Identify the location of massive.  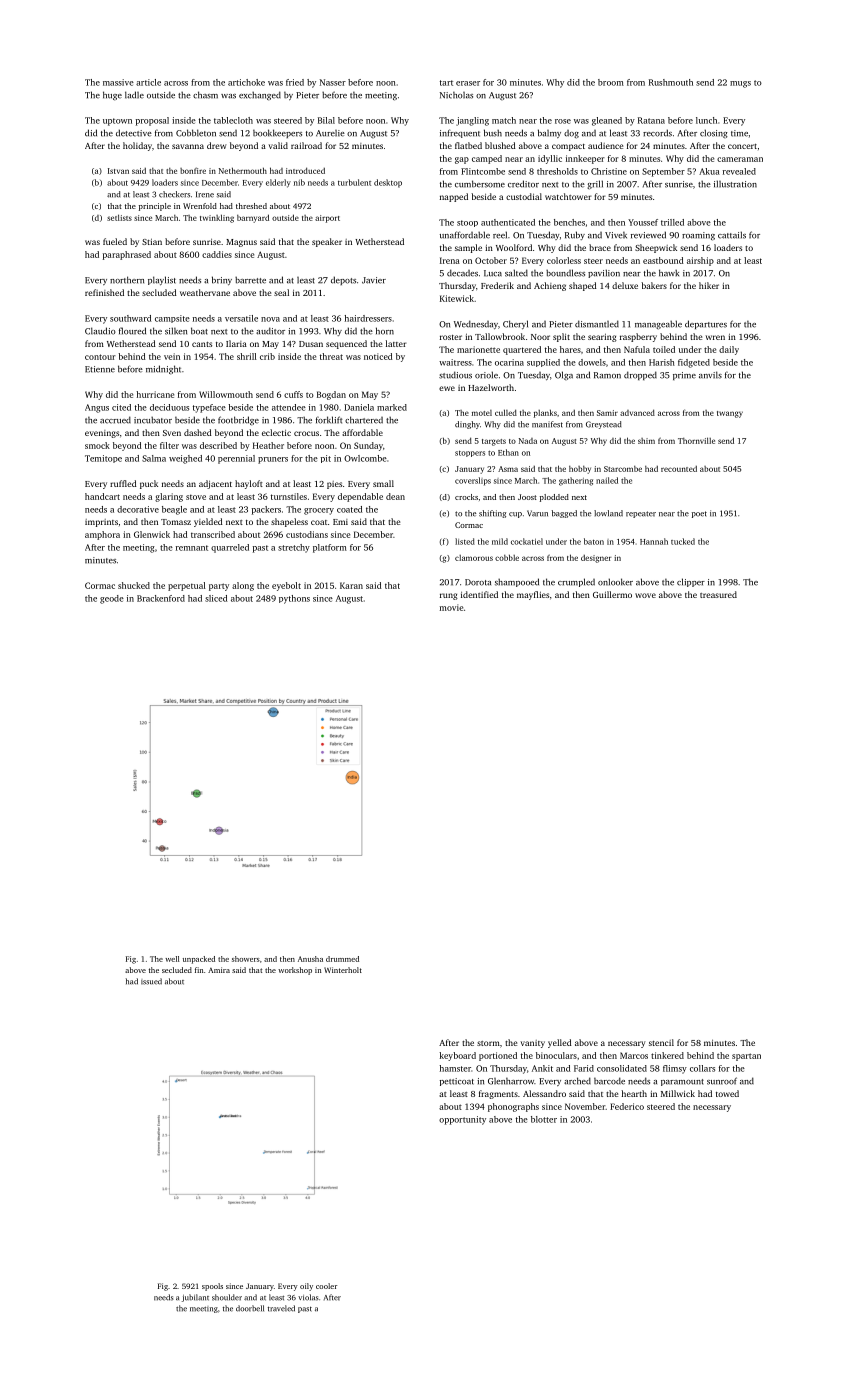
(118, 82).
